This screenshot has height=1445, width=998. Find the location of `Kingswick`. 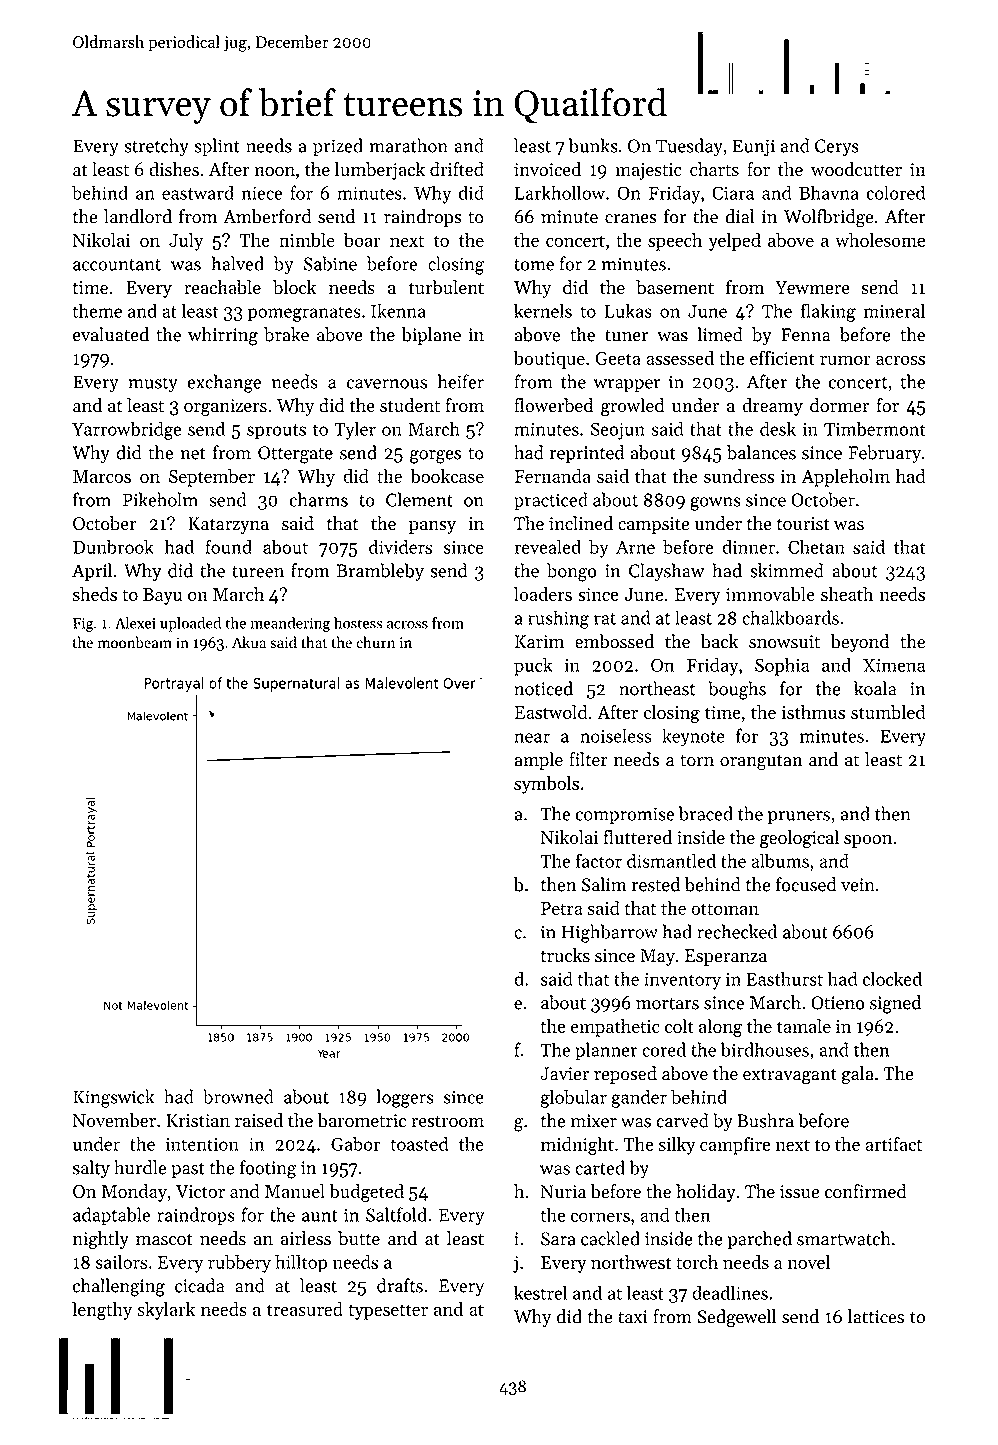

Kingswick is located at coordinates (113, 1098).
